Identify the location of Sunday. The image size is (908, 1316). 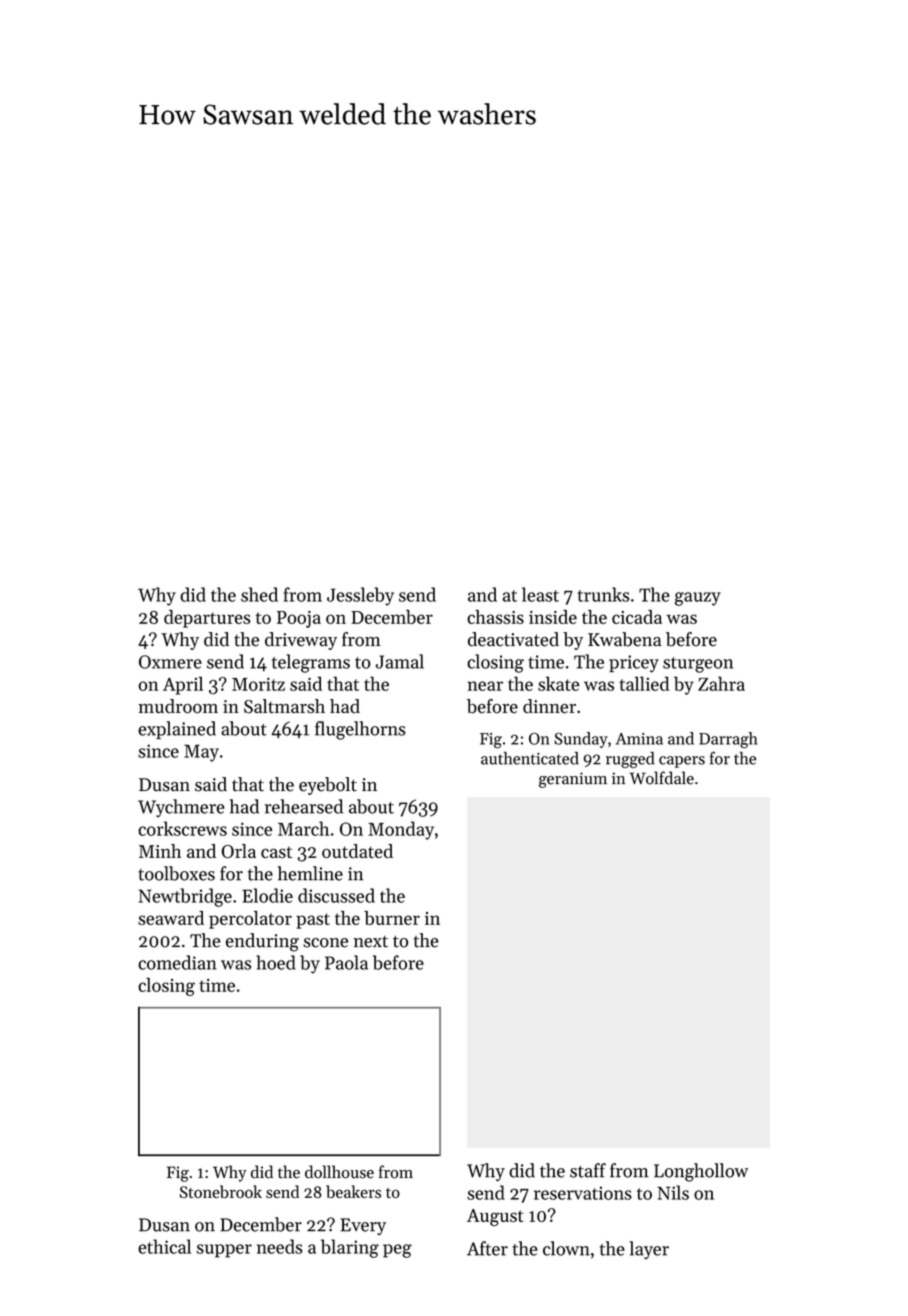
(581, 740).
